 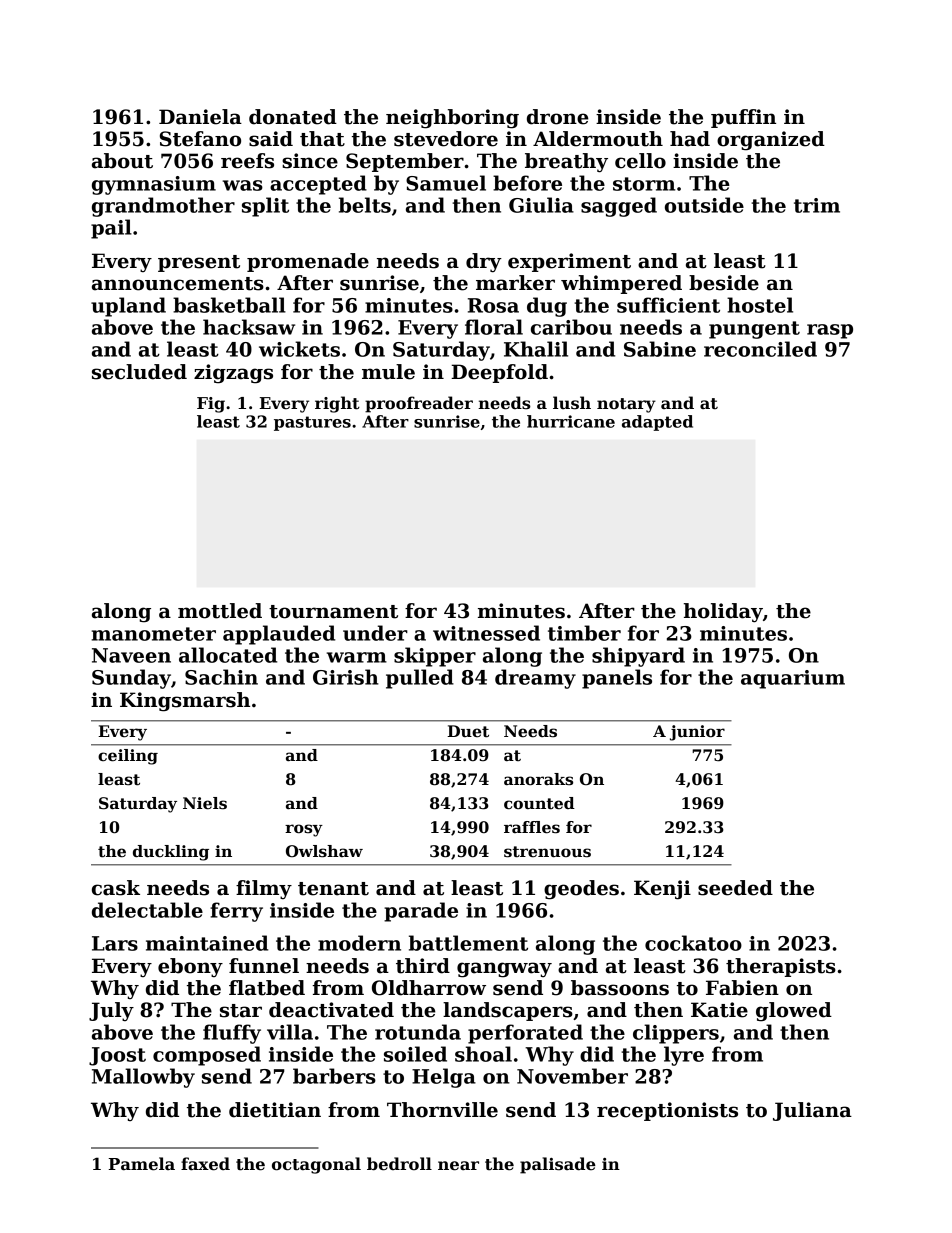 What do you see at coordinates (333, 612) in the screenshot?
I see `tournament` at bounding box center [333, 612].
